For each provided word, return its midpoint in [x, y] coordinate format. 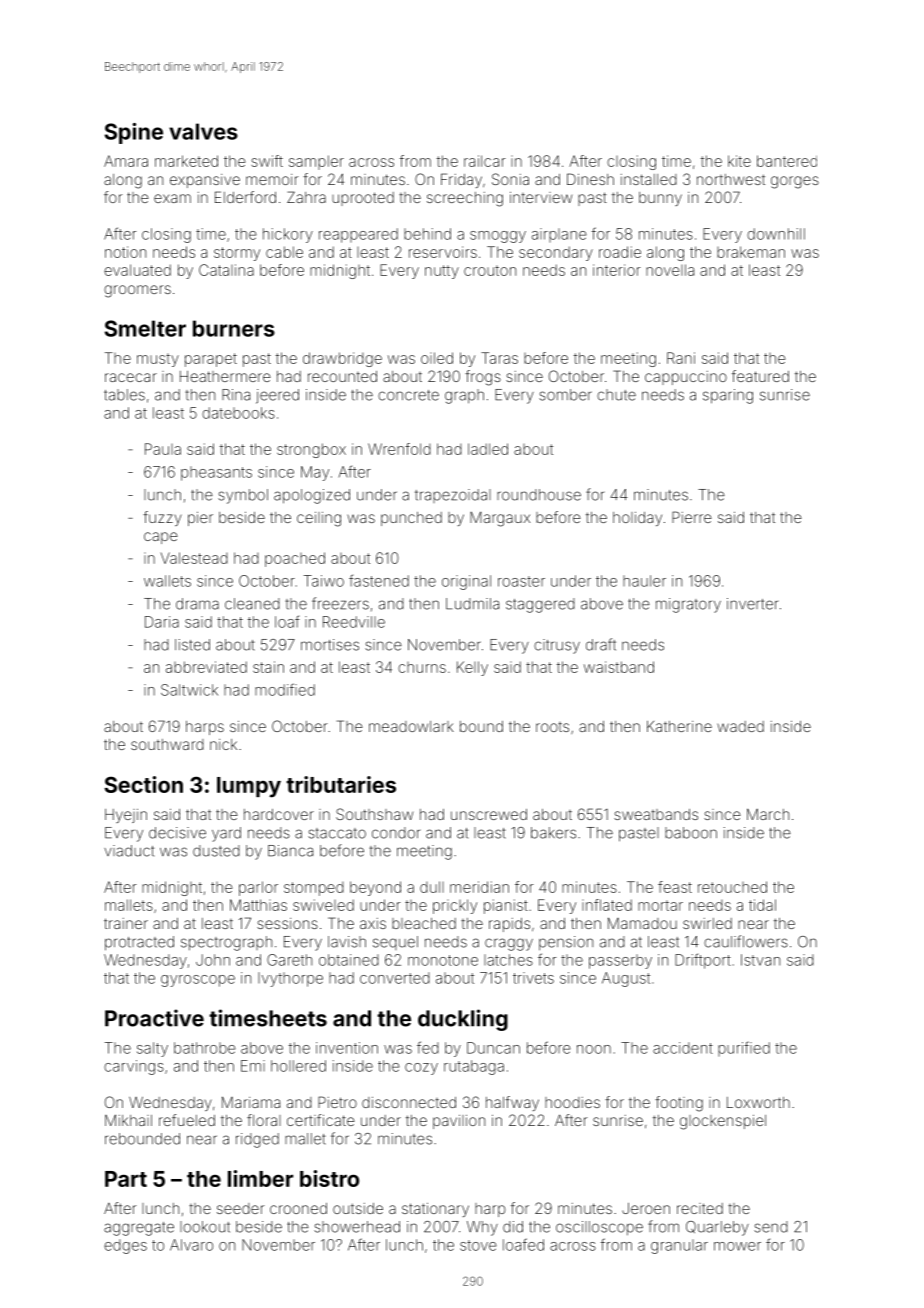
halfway [512, 1103]
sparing [728, 396]
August [626, 979]
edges [125, 1246]
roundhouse [539, 495]
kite [739, 161]
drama [197, 604]
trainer [126, 923]
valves [203, 131]
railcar [485, 161]
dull [432, 887]
